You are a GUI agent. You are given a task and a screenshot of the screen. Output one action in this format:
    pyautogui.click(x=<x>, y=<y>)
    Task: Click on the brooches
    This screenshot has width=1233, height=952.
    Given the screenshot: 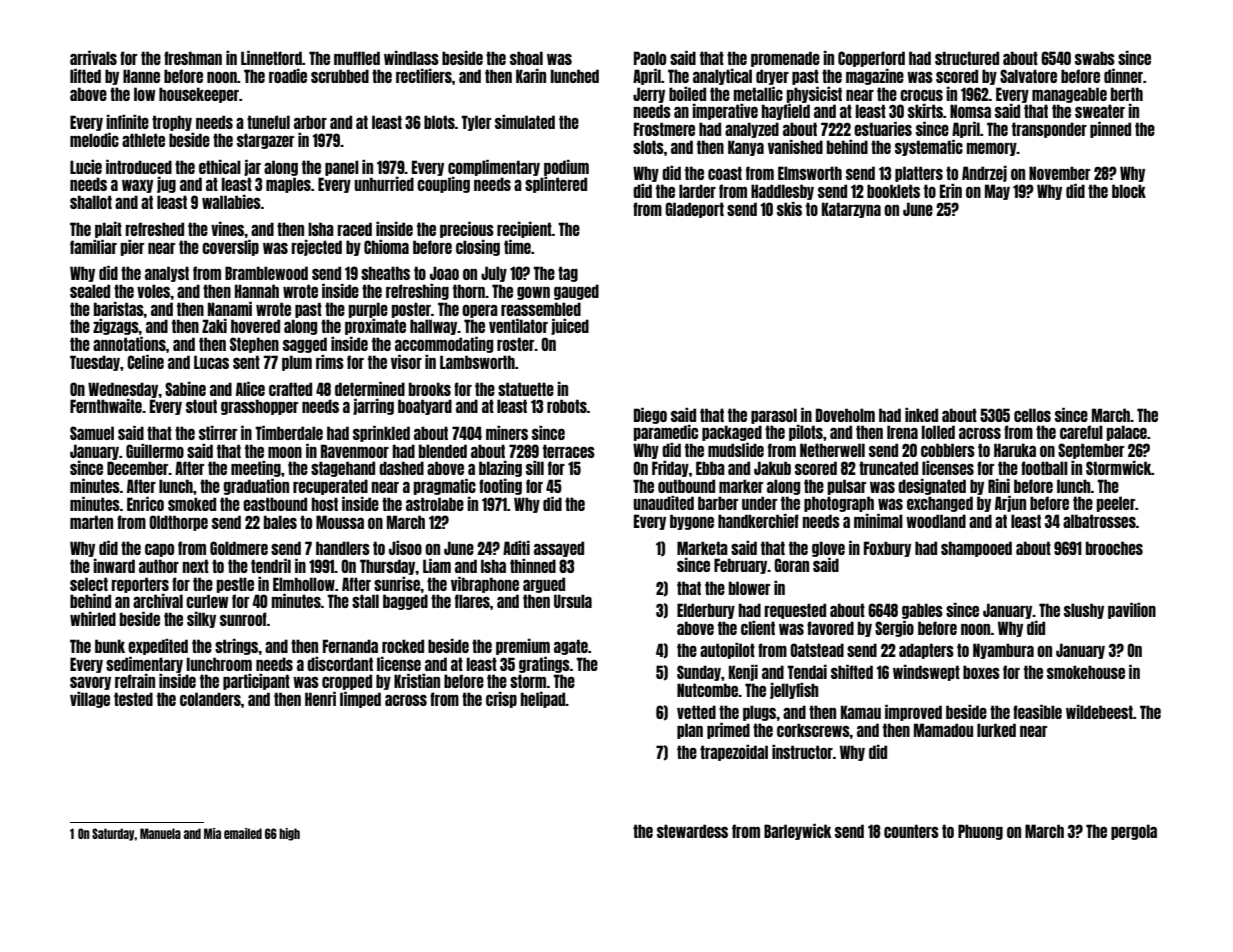 What is the action you would take?
    pyautogui.click(x=1114, y=548)
